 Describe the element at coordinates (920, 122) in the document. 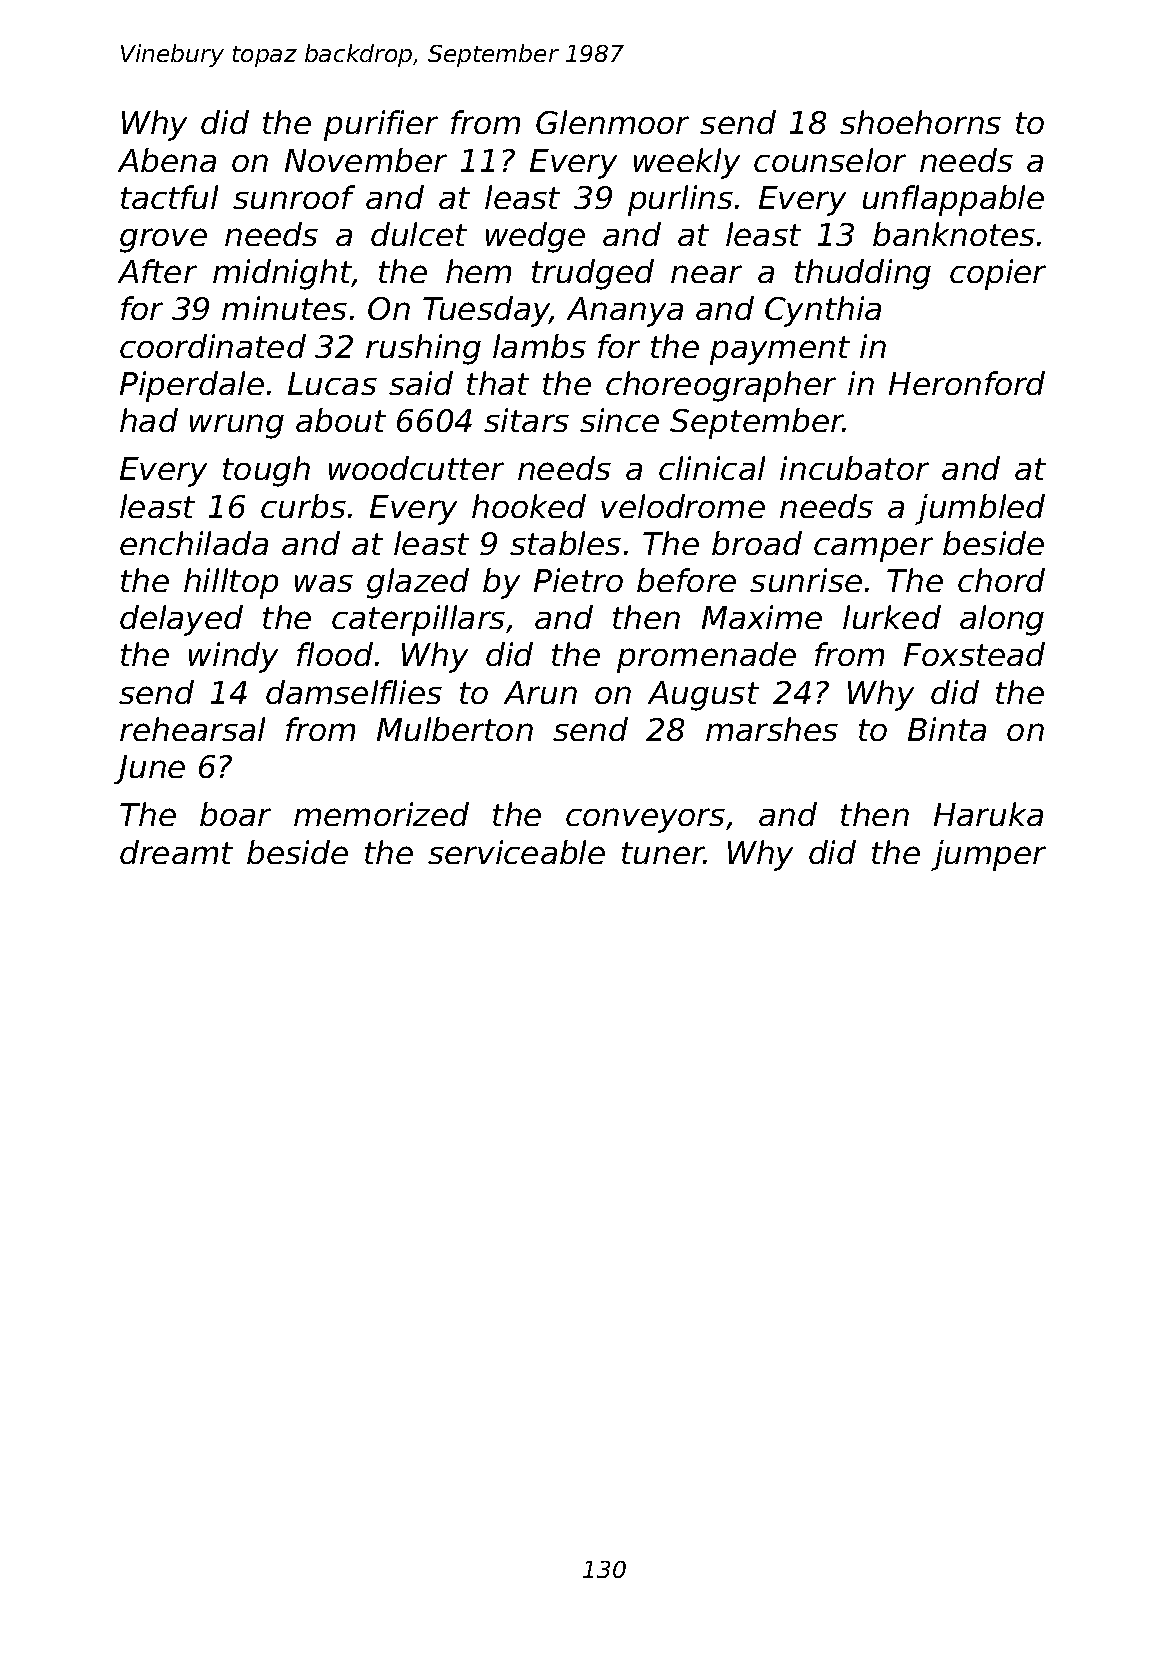

I see `shoehorns` at that location.
